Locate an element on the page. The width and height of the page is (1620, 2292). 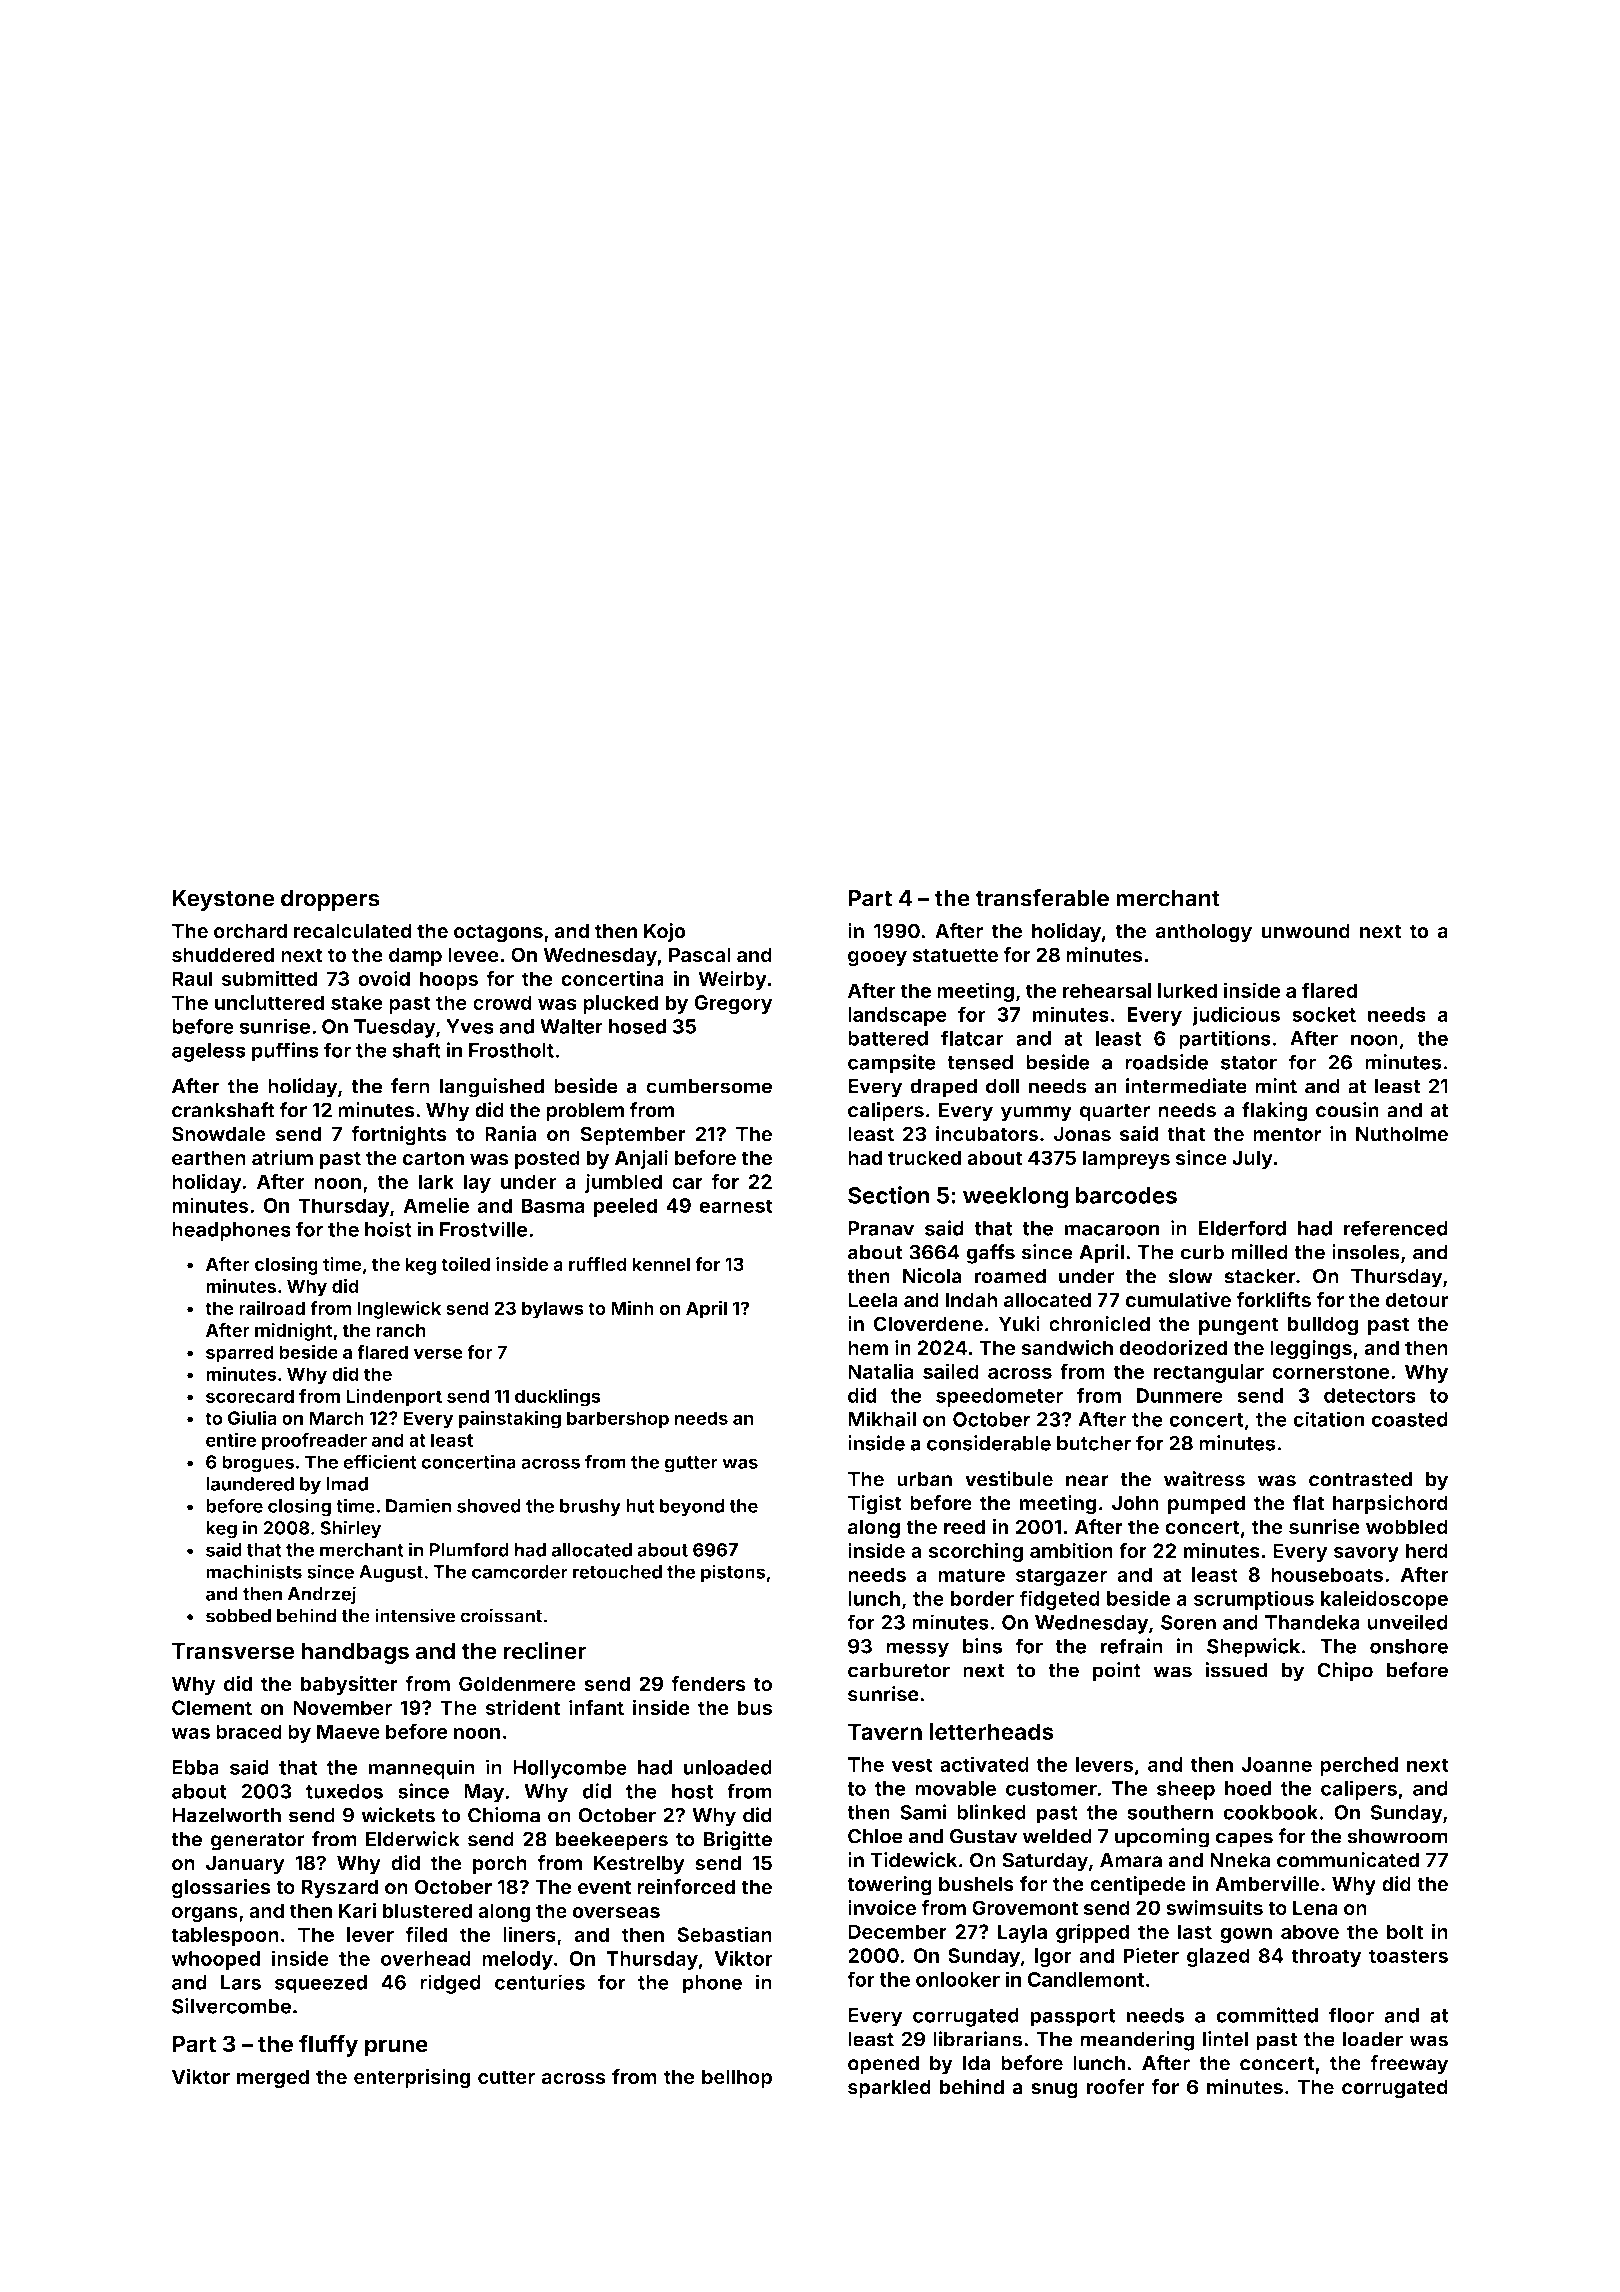
bellhop is located at coordinates (737, 2078).
